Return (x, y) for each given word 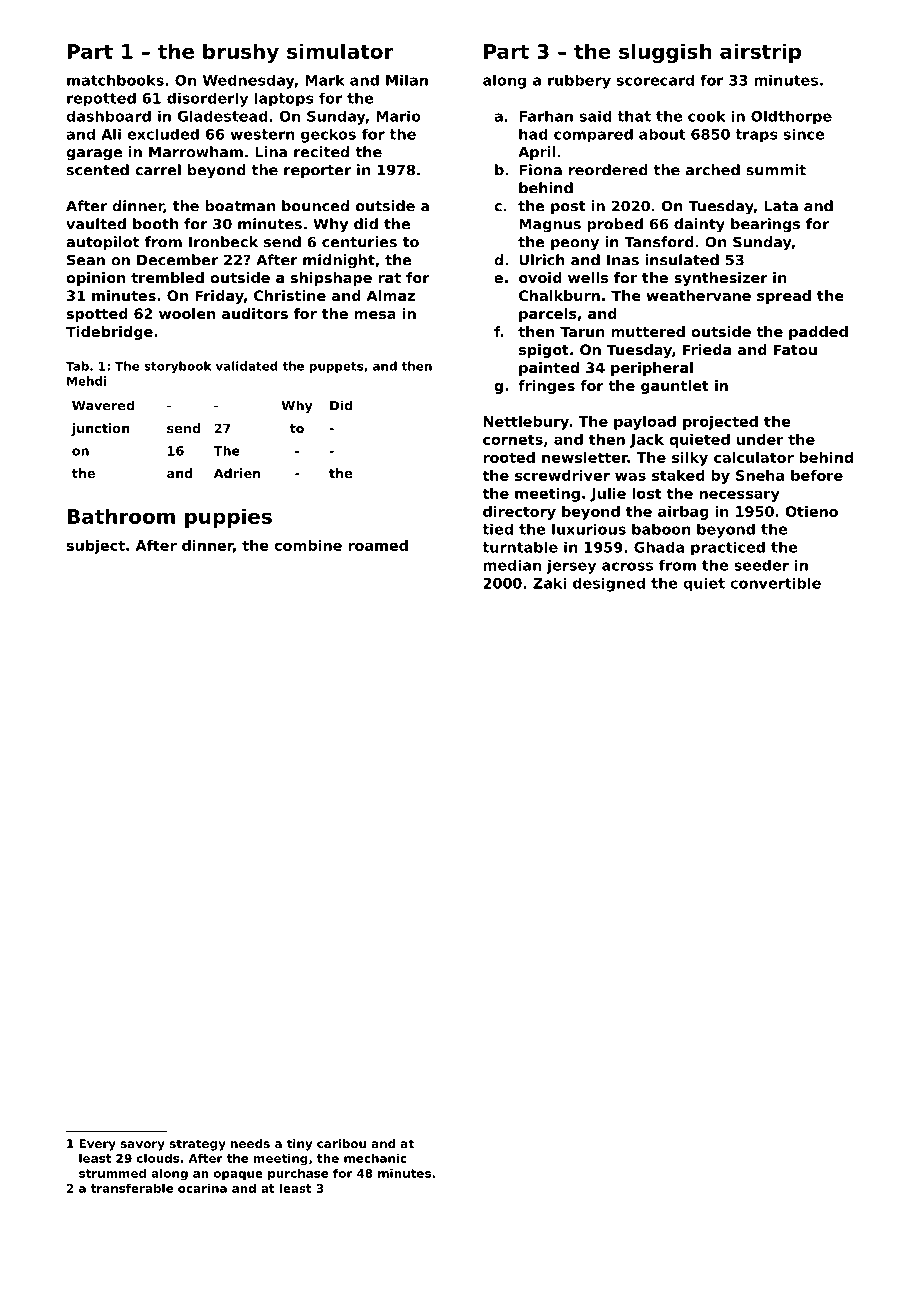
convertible (775, 583)
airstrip (760, 53)
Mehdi (86, 381)
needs (250, 1143)
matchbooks (115, 80)
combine (308, 545)
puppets (336, 367)
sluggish (665, 53)
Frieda (707, 349)
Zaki (549, 583)
